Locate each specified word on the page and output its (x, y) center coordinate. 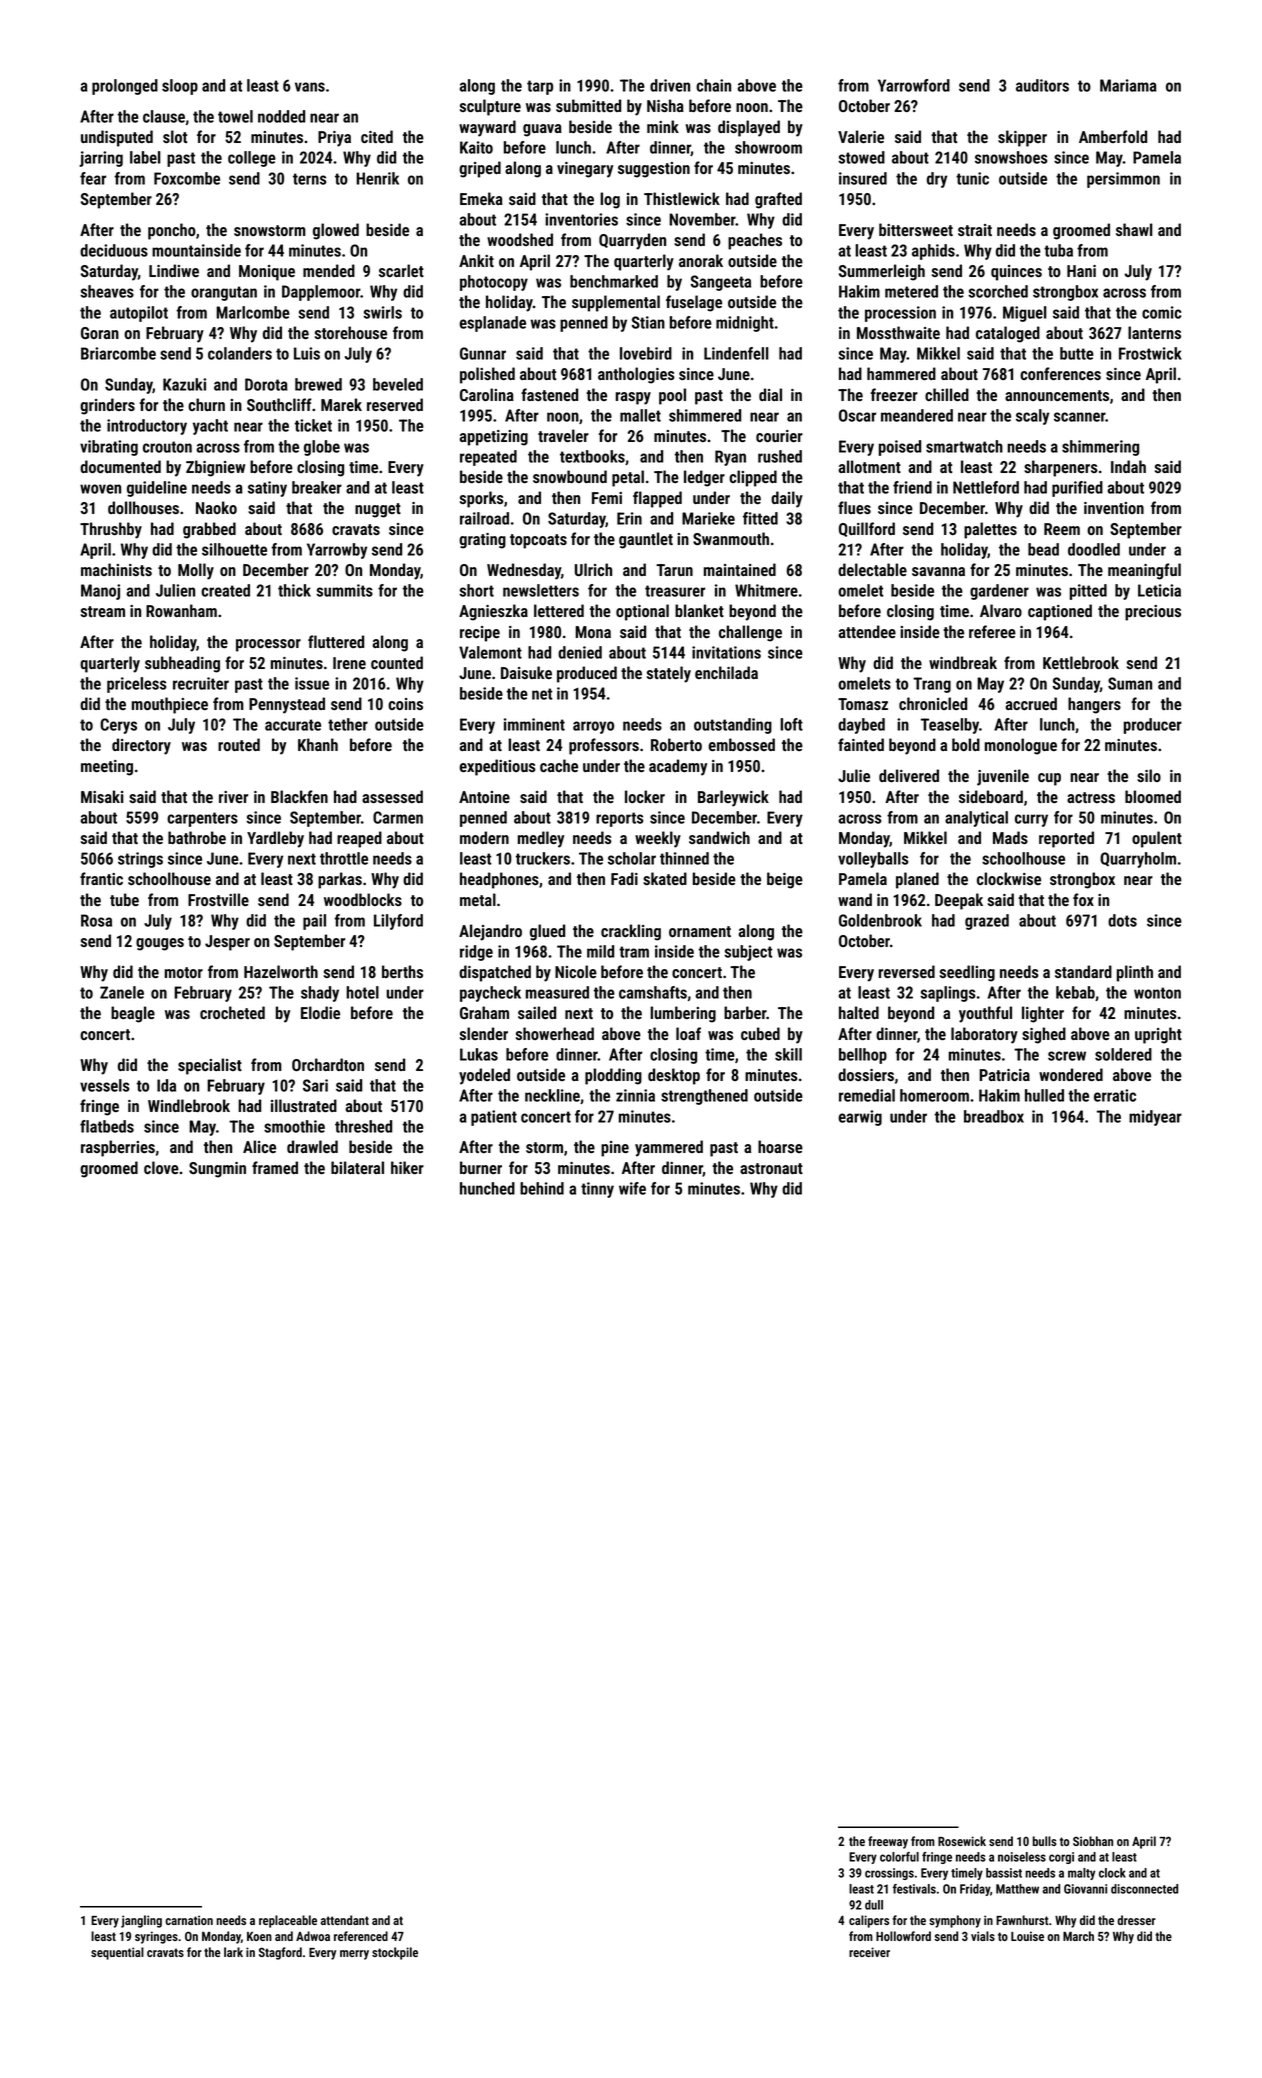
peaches (755, 241)
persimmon (1123, 180)
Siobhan (1093, 1841)
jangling (141, 1921)
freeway (888, 1842)
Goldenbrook (880, 920)
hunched (487, 1188)
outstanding (733, 726)
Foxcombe (187, 178)
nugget (378, 510)
